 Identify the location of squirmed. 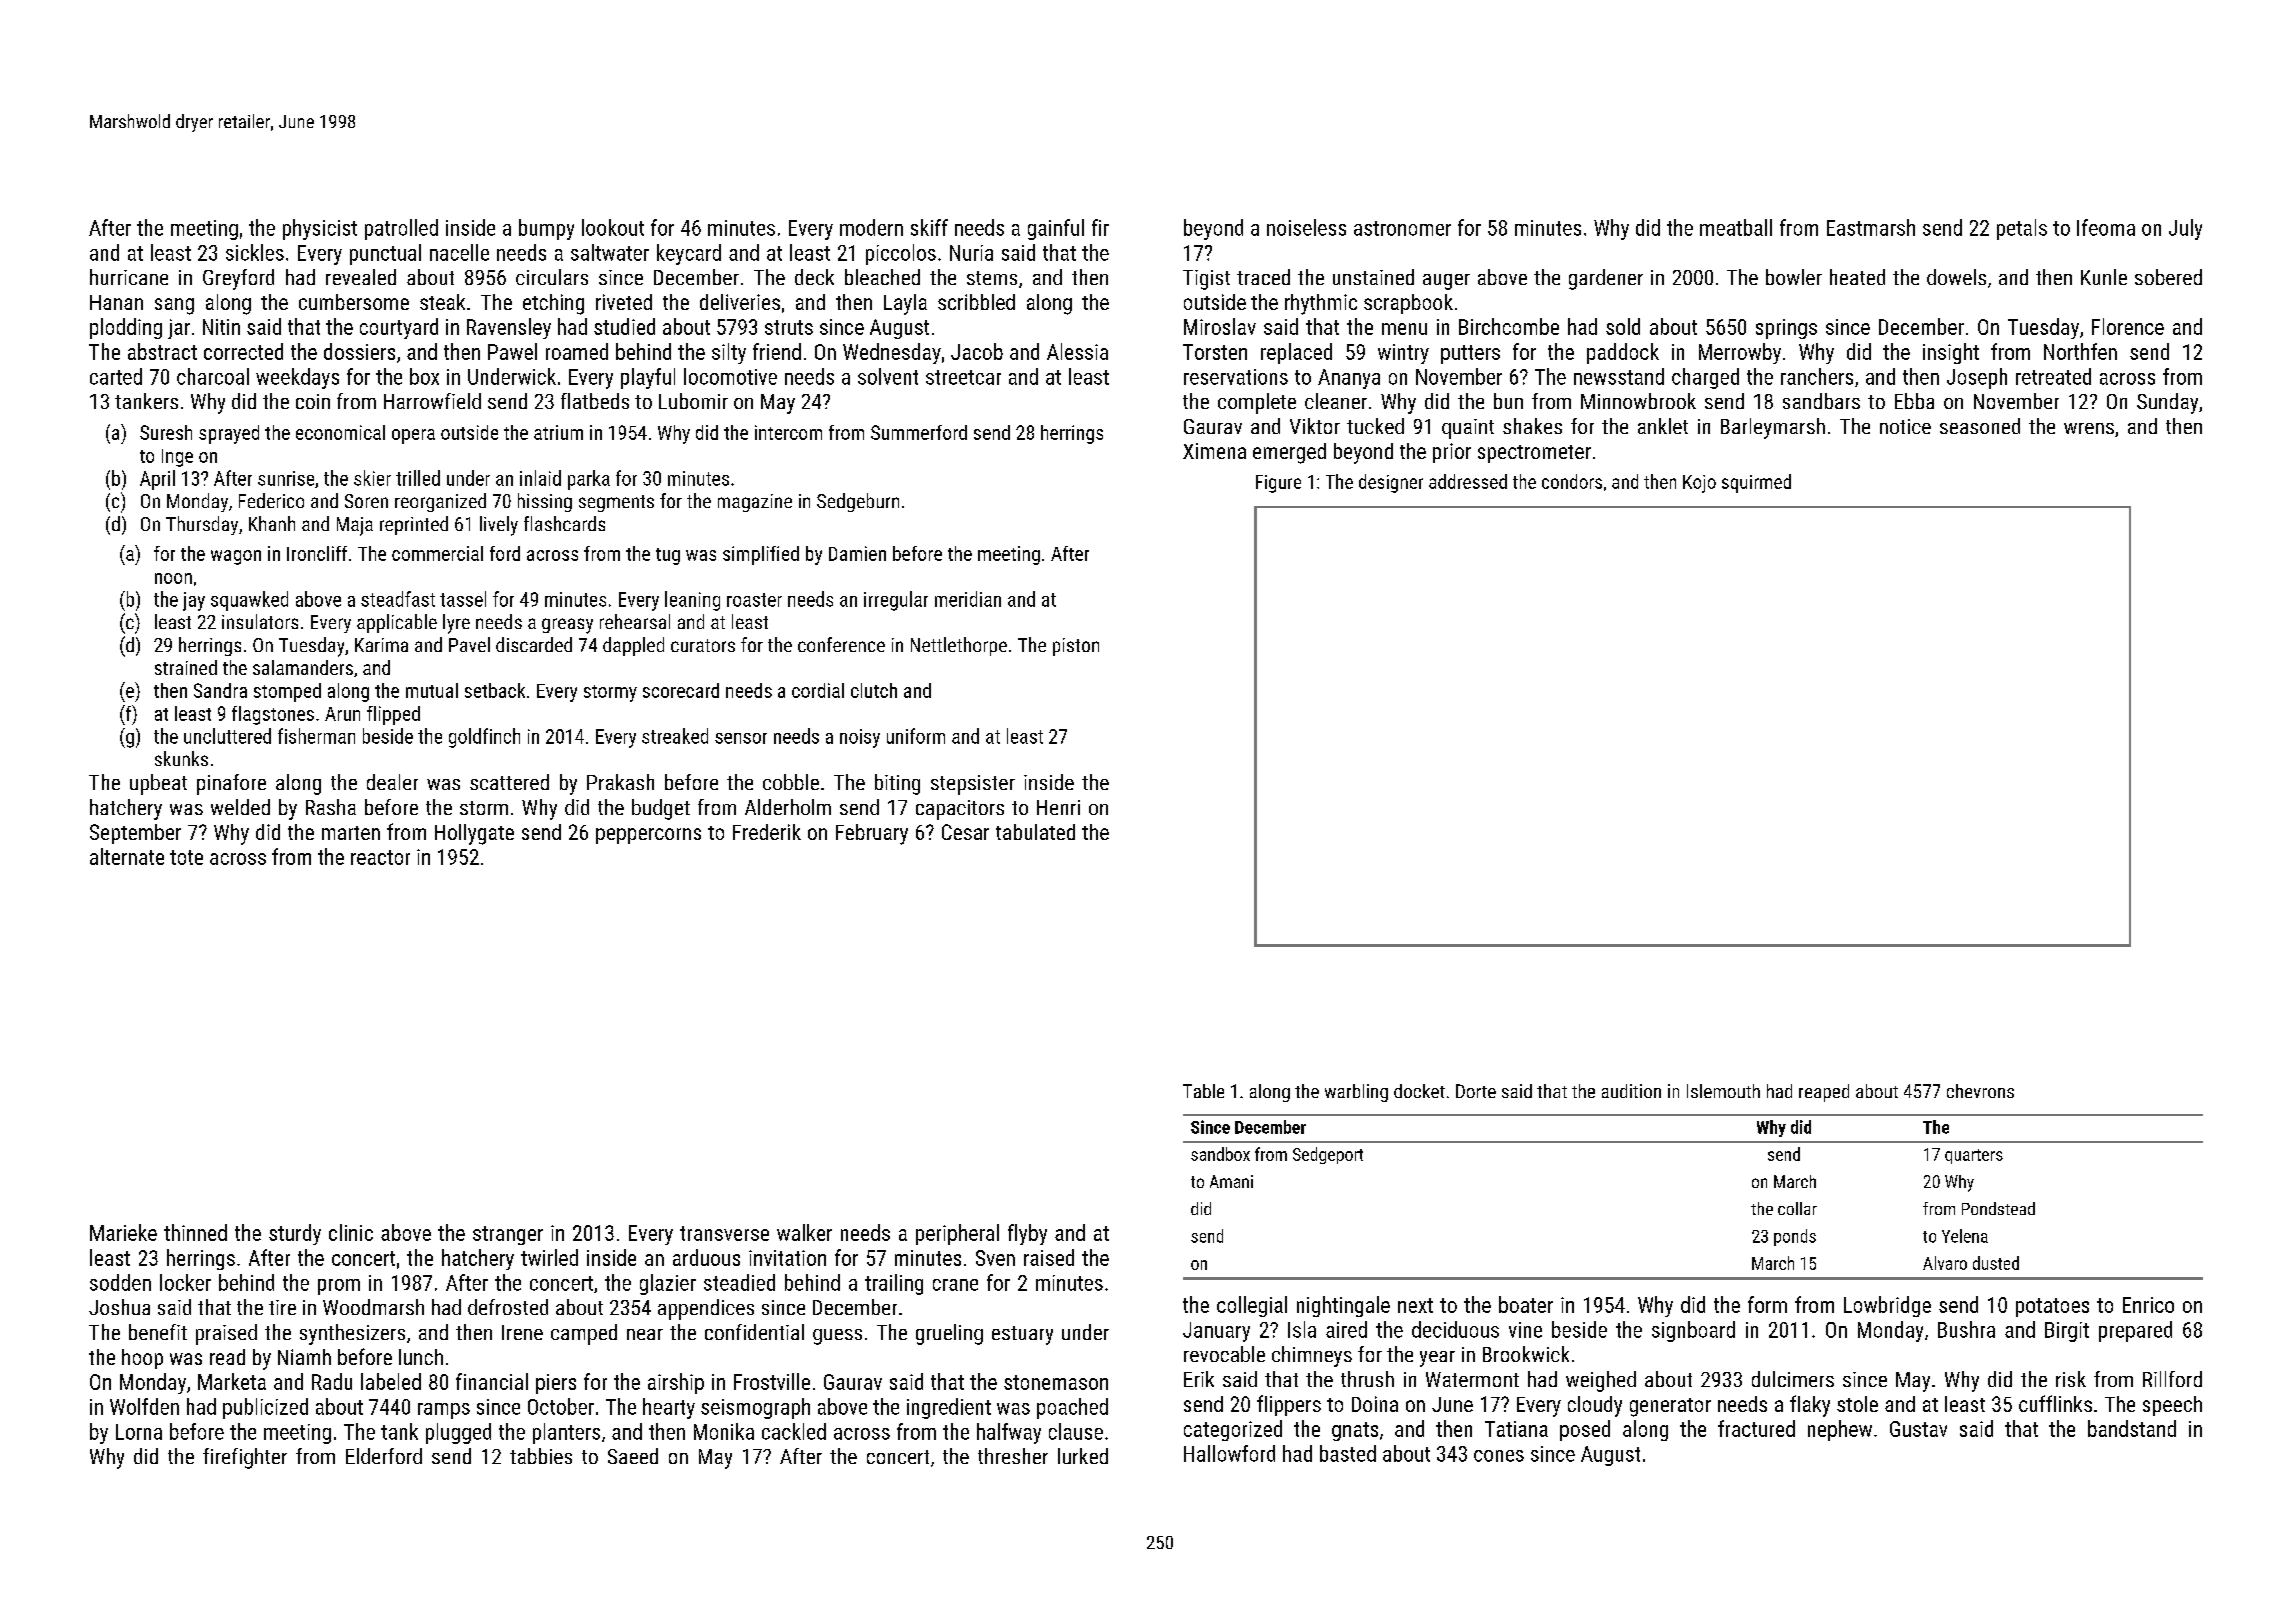
(1756, 483).
